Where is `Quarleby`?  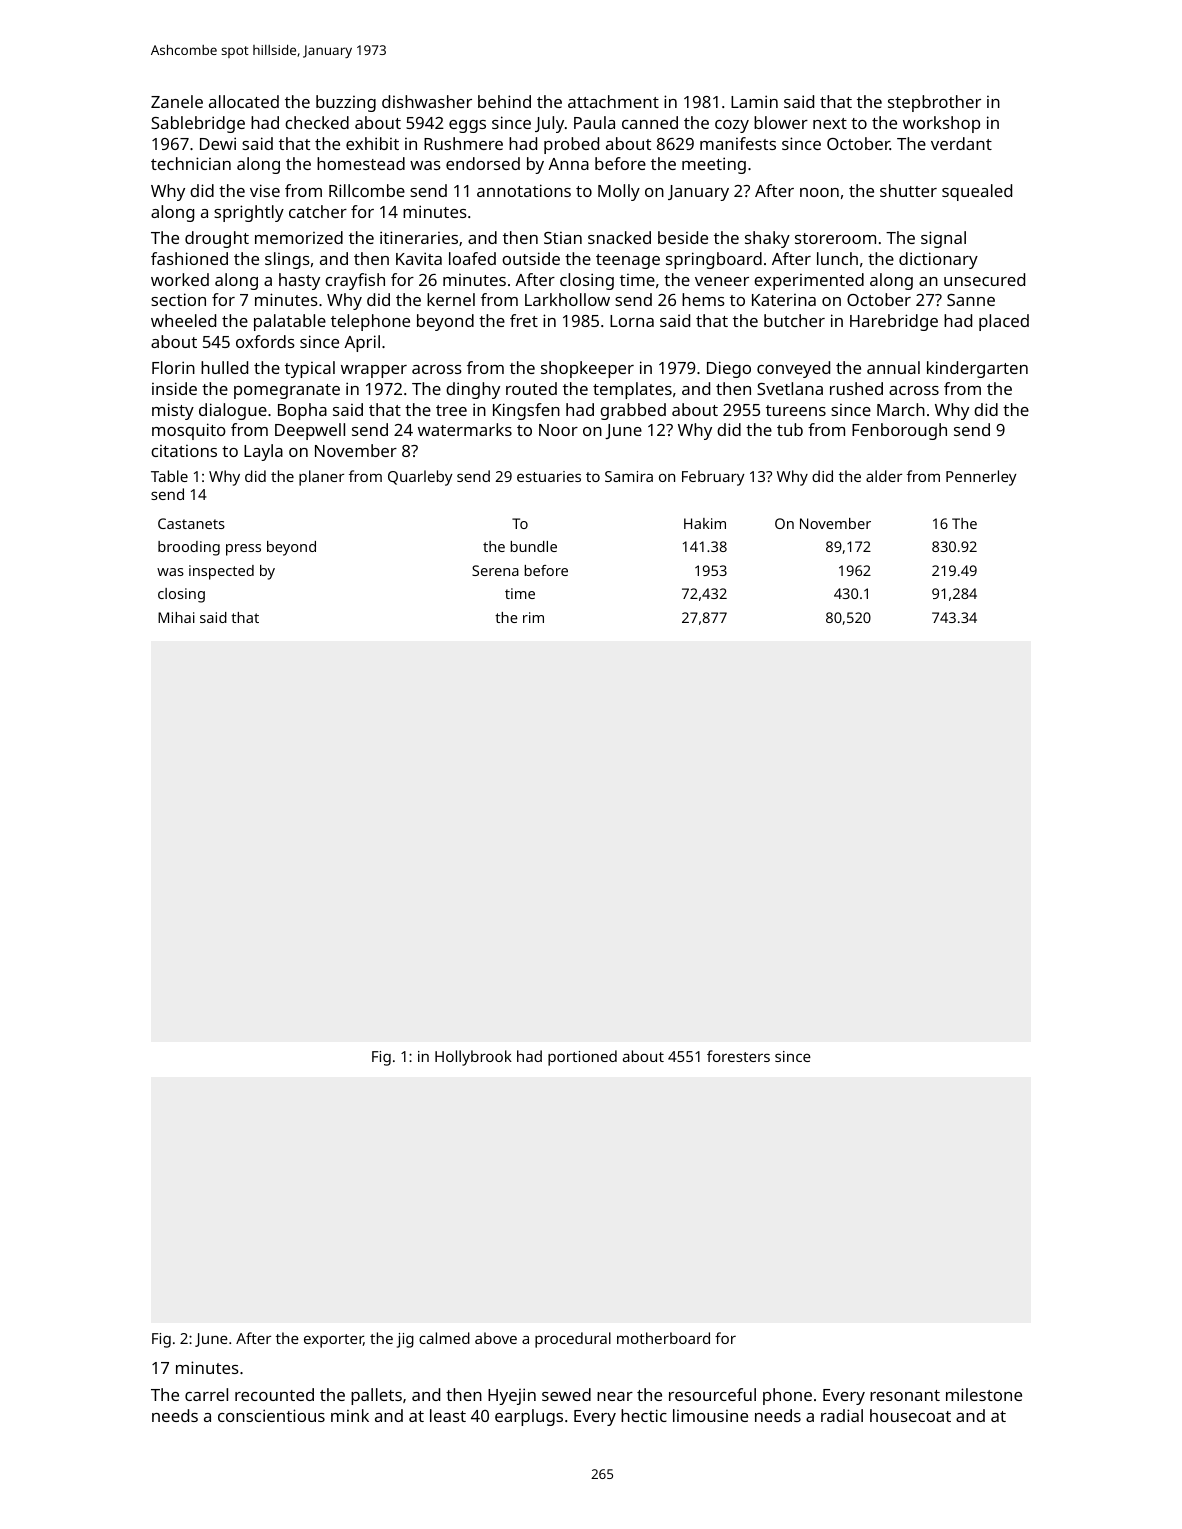 Quarleby is located at coordinates (420, 478).
